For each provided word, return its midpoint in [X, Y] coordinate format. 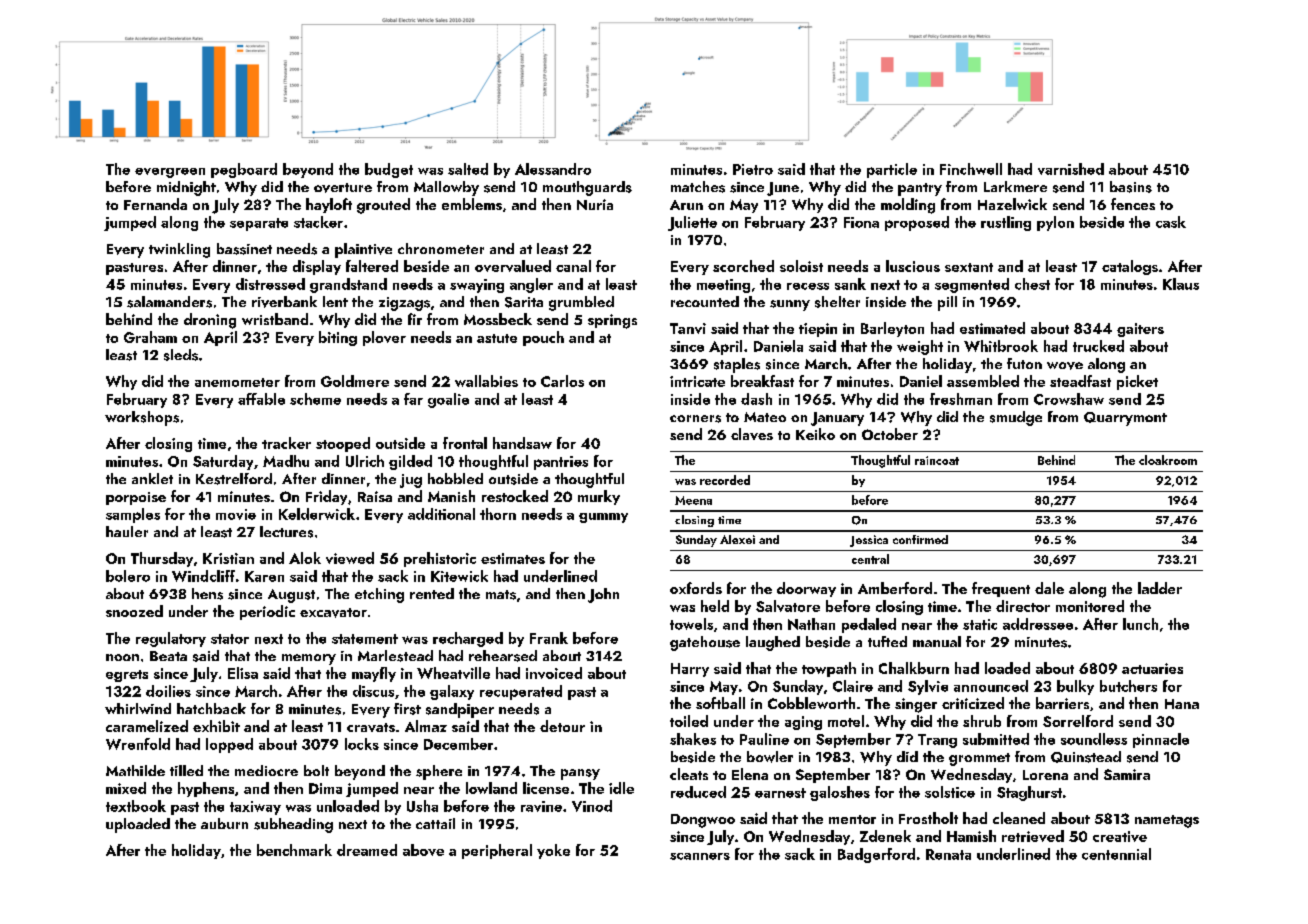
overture [343, 188]
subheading [293, 825]
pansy [580, 774]
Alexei [737, 539]
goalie [448, 400]
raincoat [937, 460]
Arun [686, 205]
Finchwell [971, 169]
